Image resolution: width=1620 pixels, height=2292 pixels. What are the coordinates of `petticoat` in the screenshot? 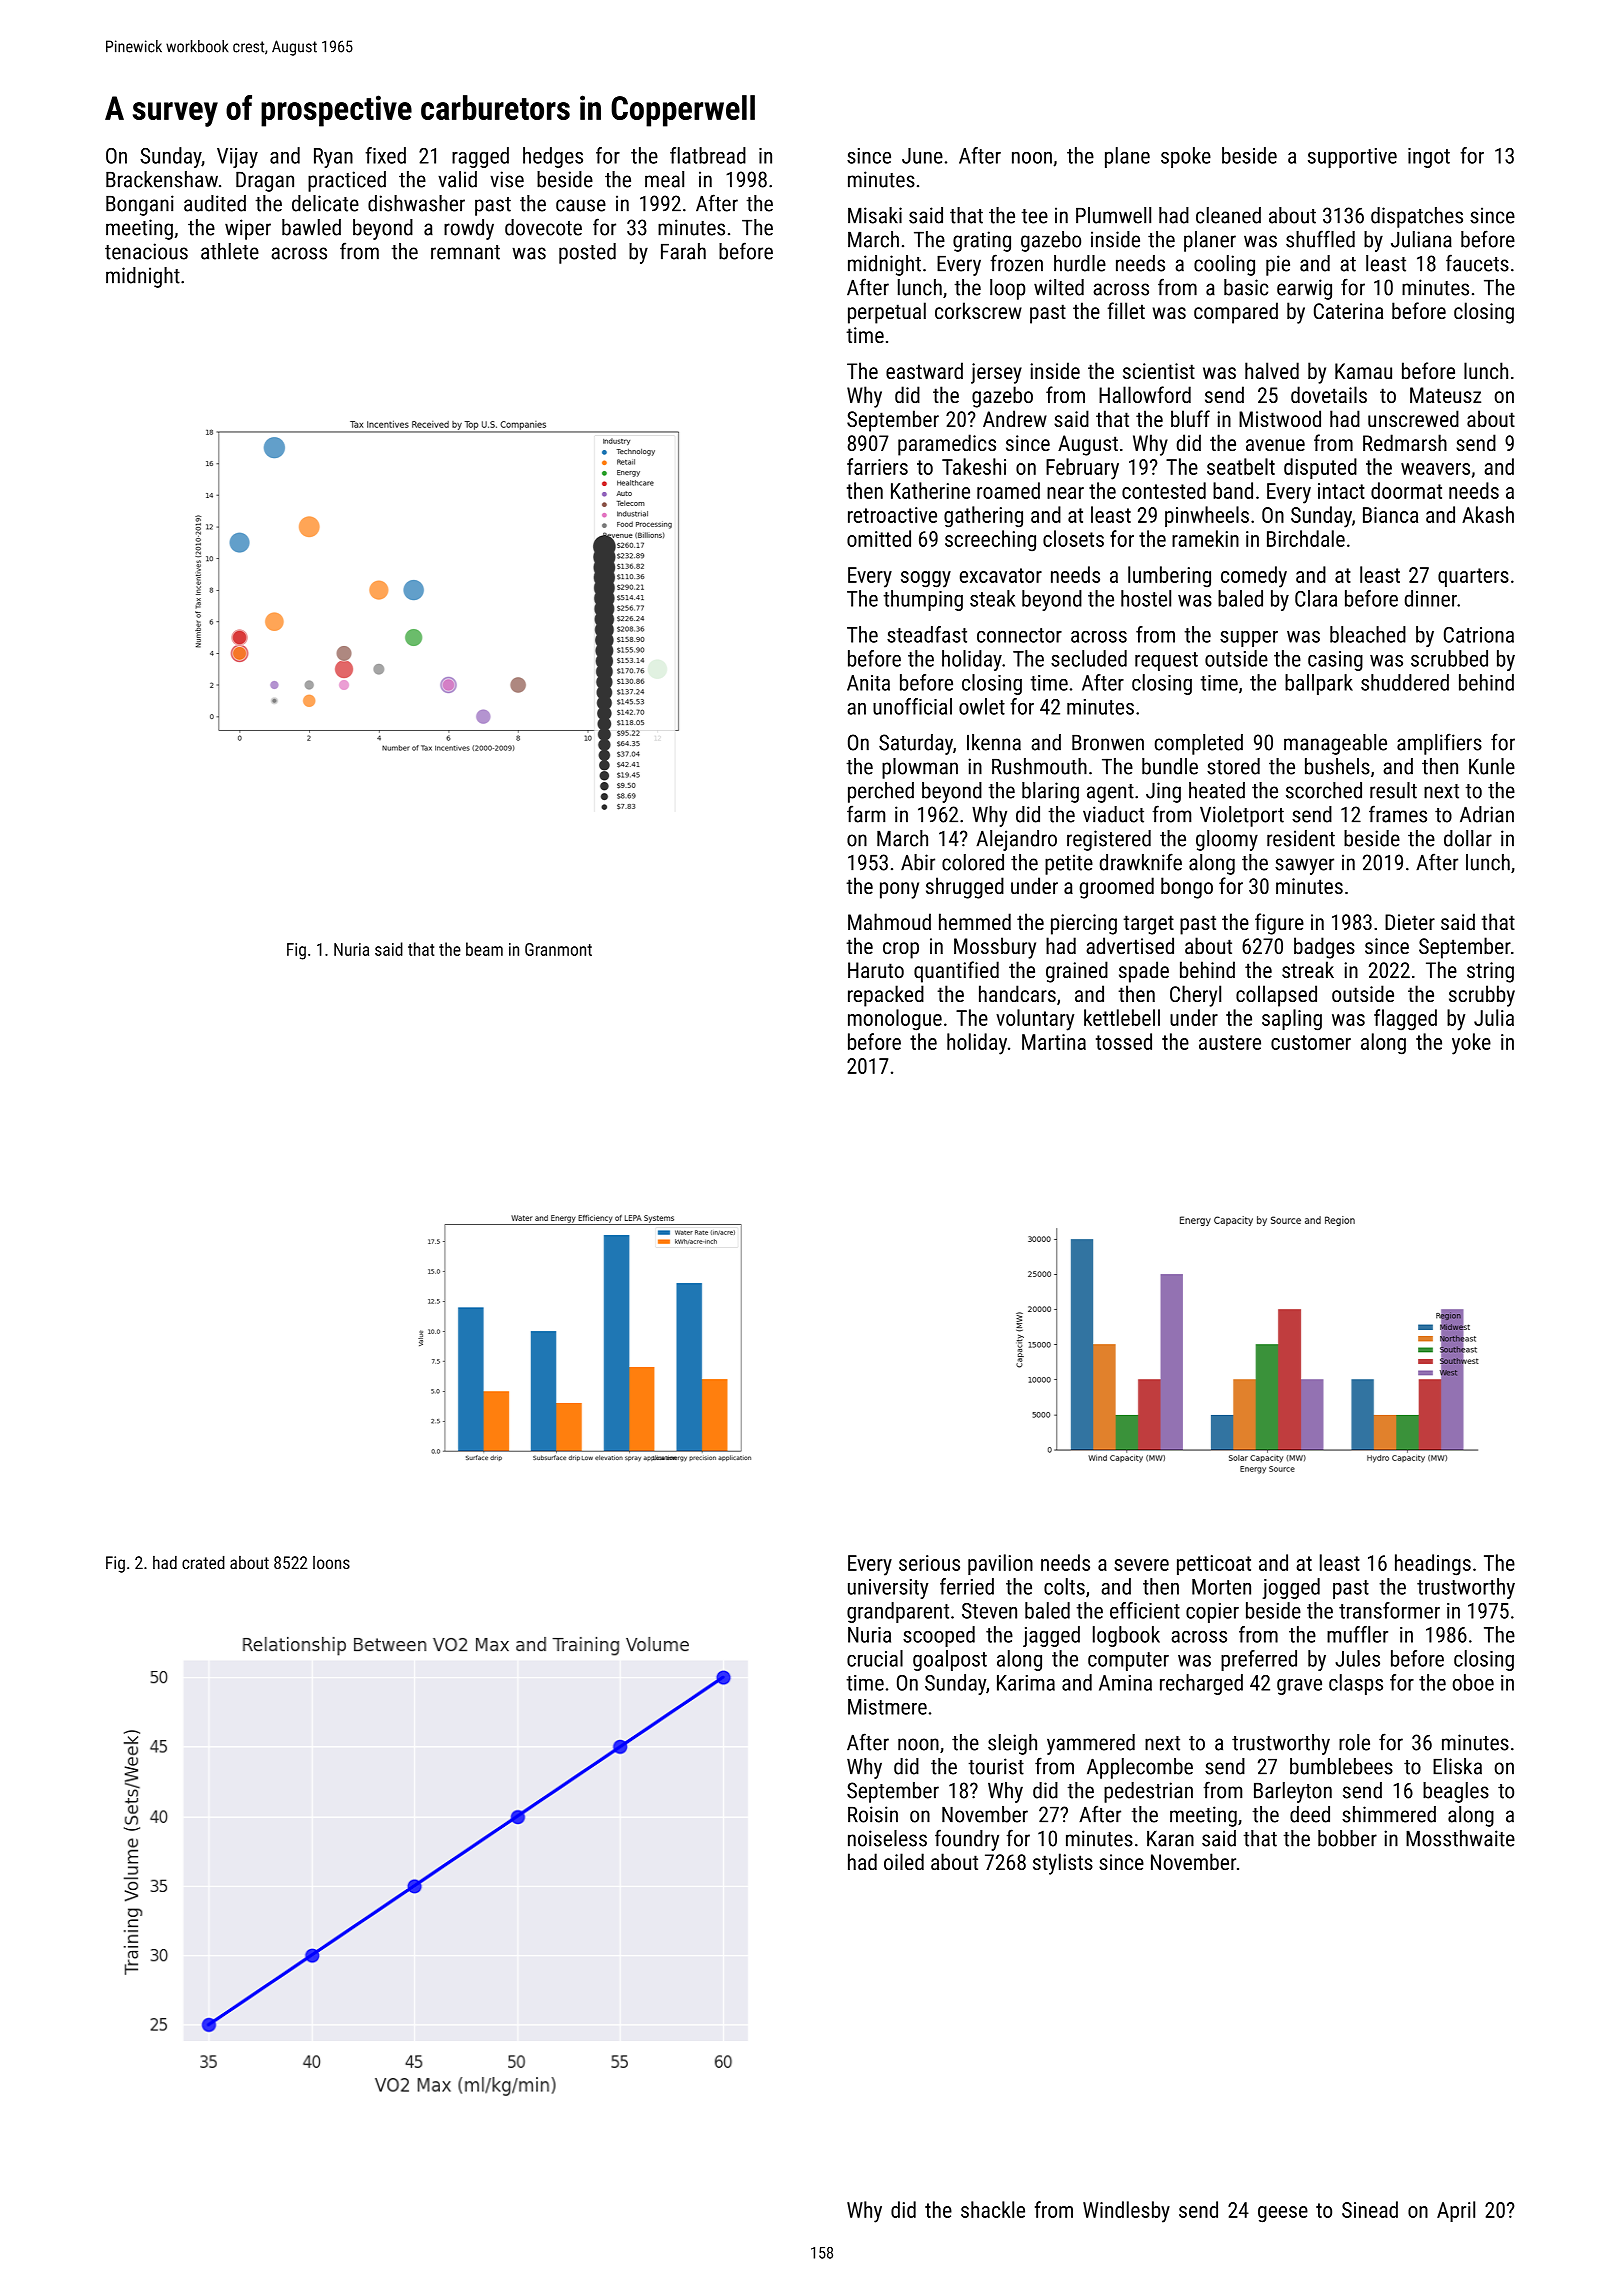 It's located at (1214, 1565).
